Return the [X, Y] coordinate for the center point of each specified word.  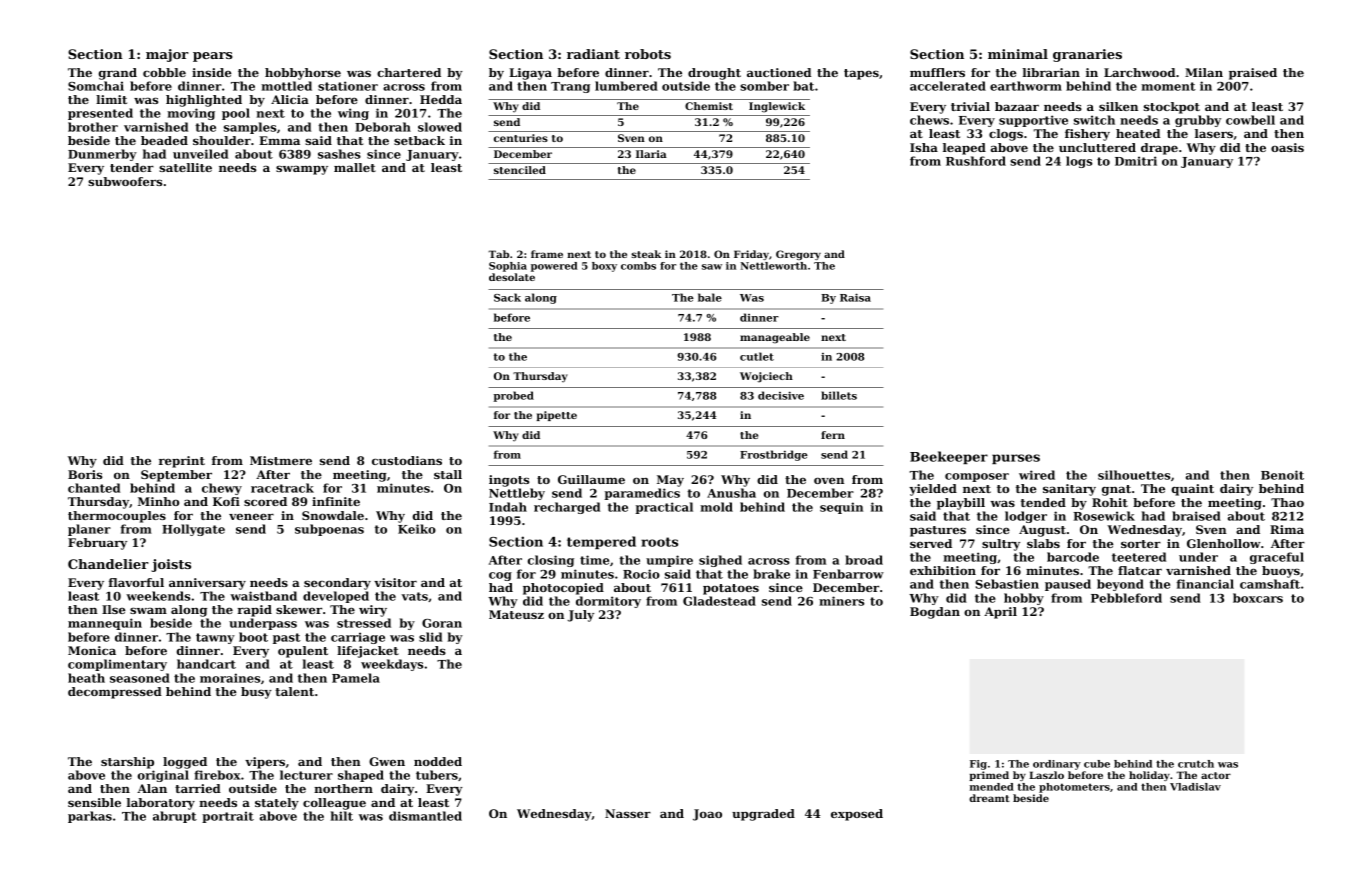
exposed [857, 815]
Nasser [628, 813]
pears [213, 57]
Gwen [387, 761]
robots [648, 54]
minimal [1018, 54]
